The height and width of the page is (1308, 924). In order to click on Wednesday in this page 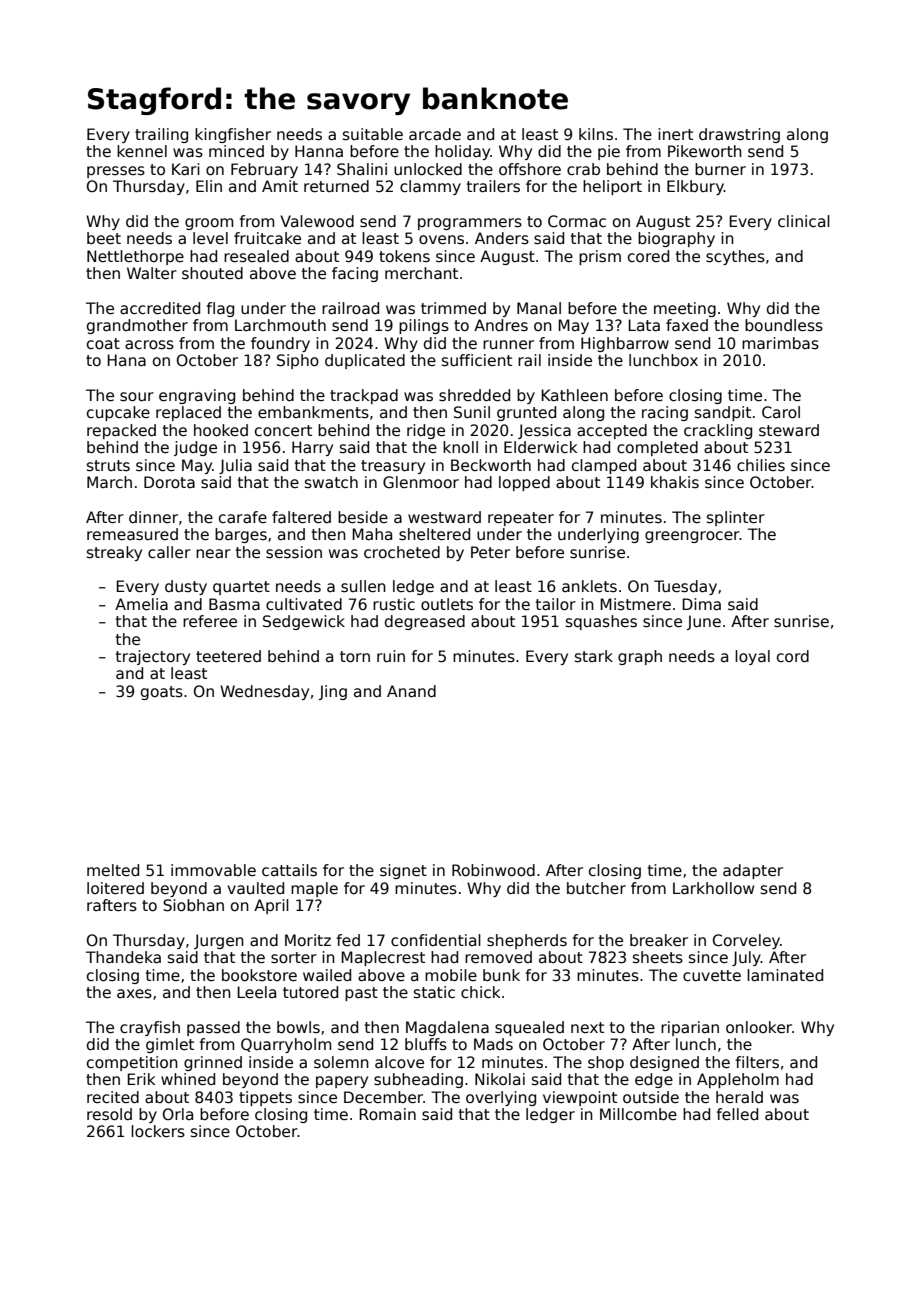, I will do `click(264, 692)`.
